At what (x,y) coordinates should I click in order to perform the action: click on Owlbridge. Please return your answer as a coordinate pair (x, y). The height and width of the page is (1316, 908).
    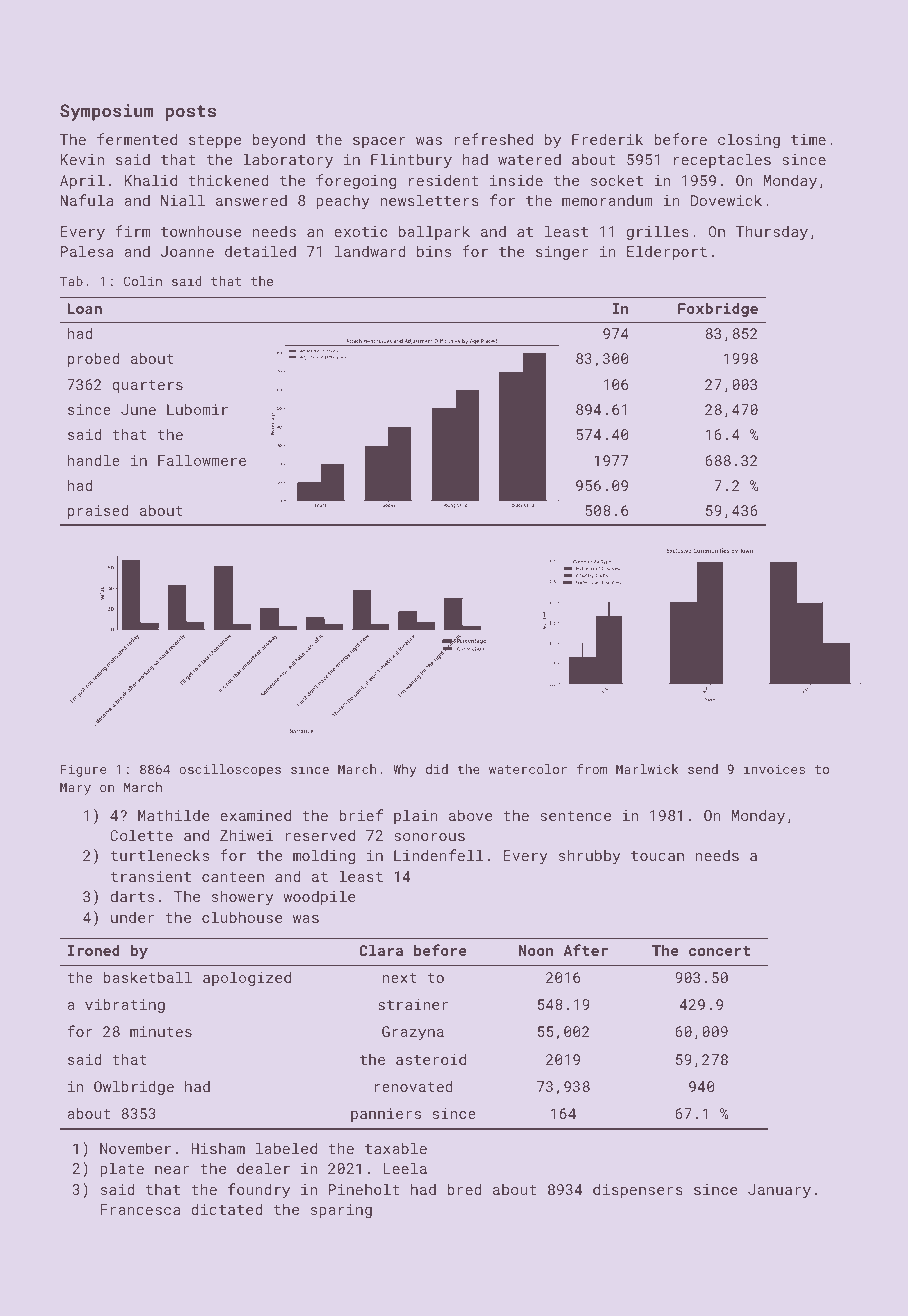
    Looking at the image, I should click on (134, 1087).
